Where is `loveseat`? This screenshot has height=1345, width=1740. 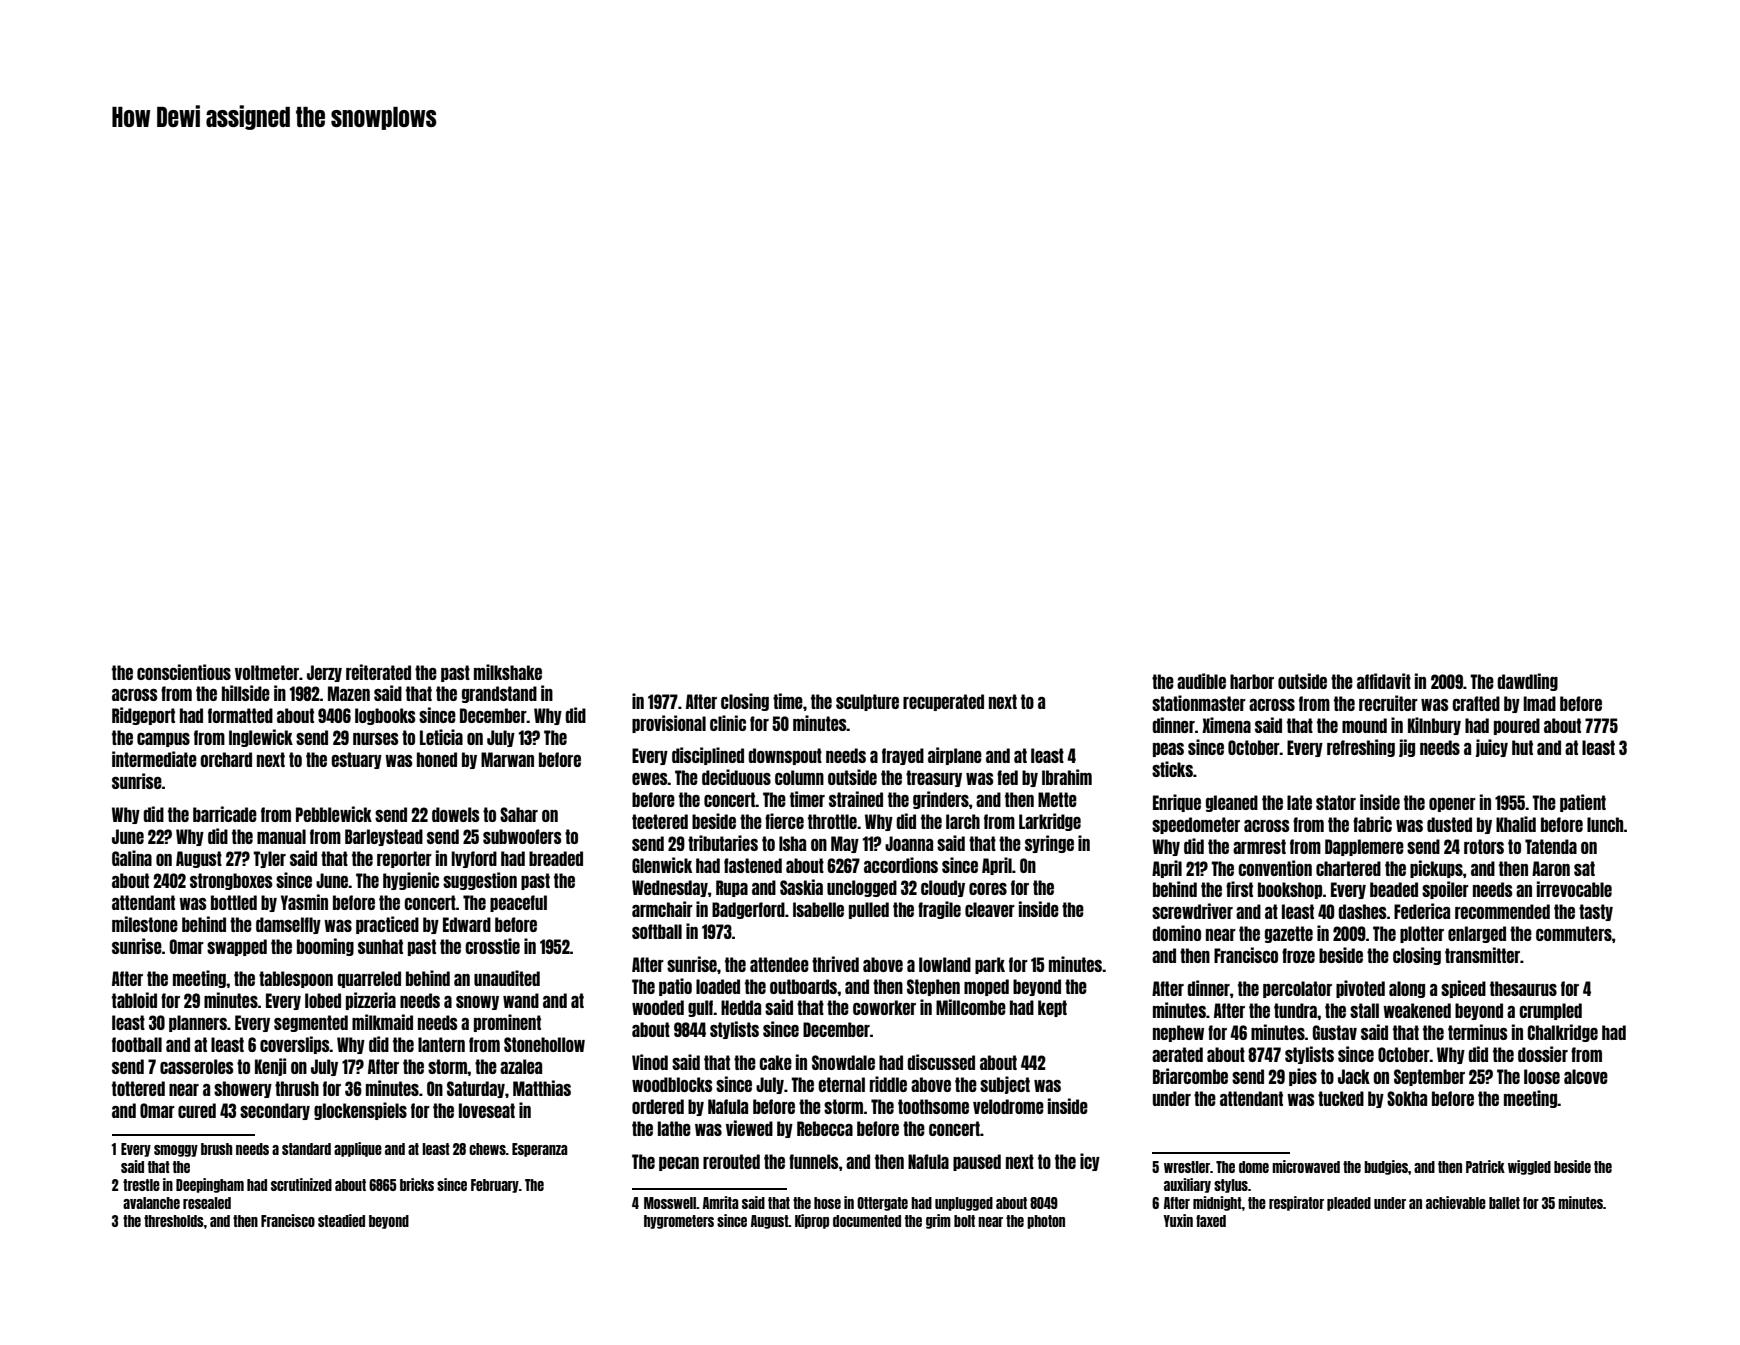
loveseat is located at coordinates (487, 1110).
